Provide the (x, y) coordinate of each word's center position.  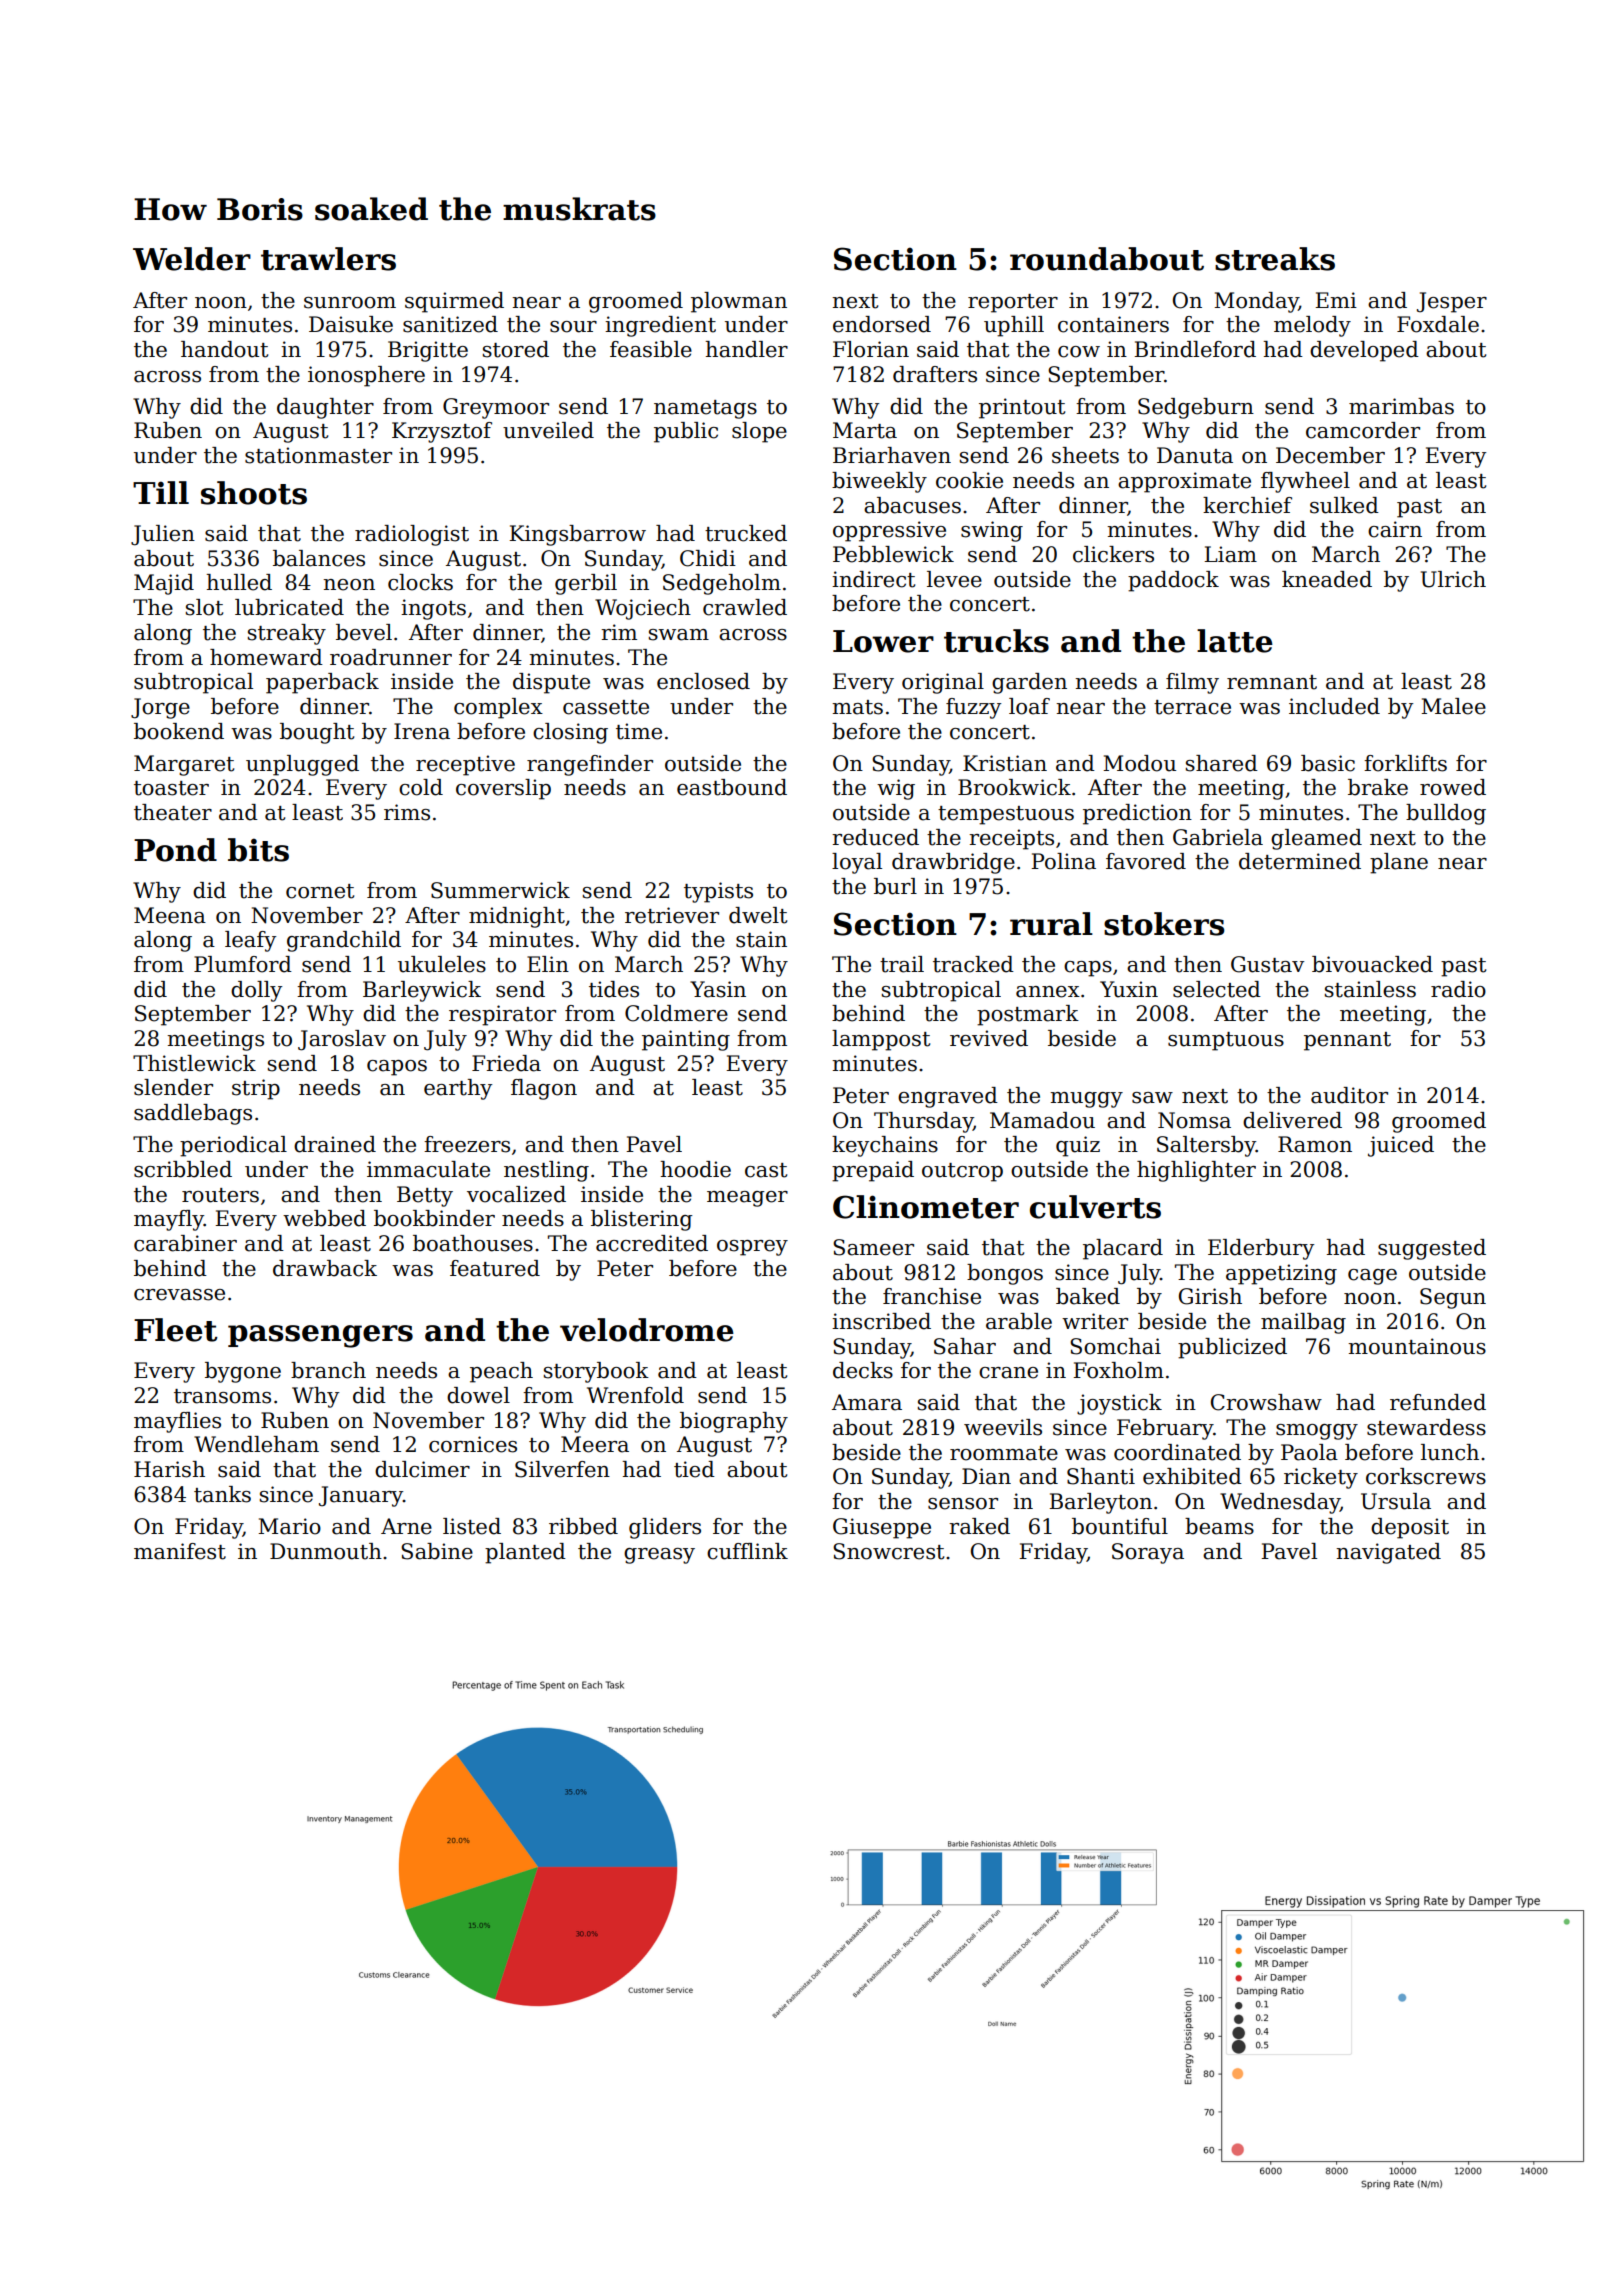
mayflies (177, 1422)
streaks (1275, 259)
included (1334, 706)
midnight (517, 917)
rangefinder (590, 765)
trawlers (328, 259)
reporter (1013, 303)
